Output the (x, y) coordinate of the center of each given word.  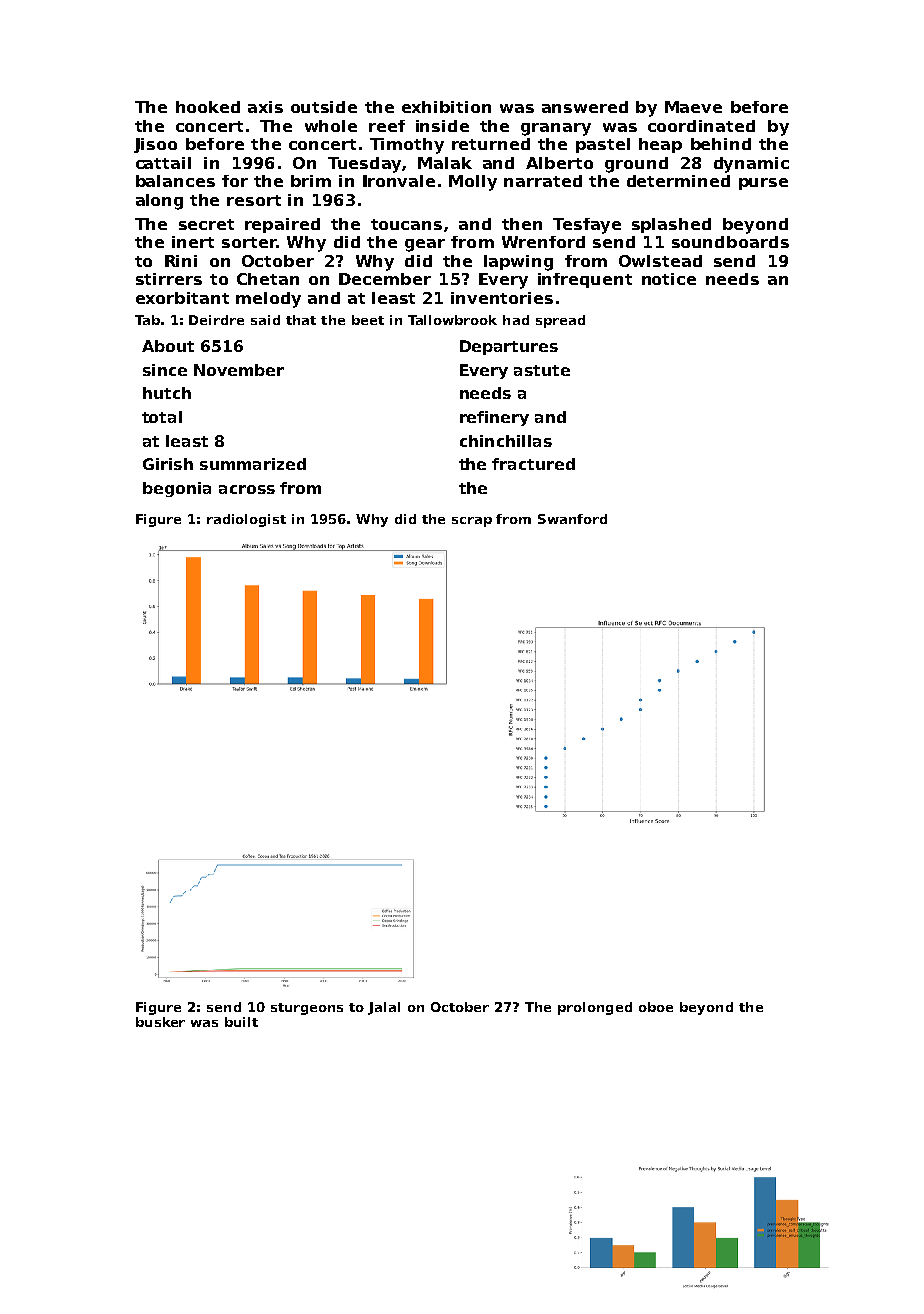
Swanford (572, 519)
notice (669, 279)
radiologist (246, 520)
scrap (472, 522)
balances (175, 181)
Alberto (559, 163)
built (241, 1022)
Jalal (384, 1008)
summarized (253, 464)
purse (763, 184)
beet (368, 320)
